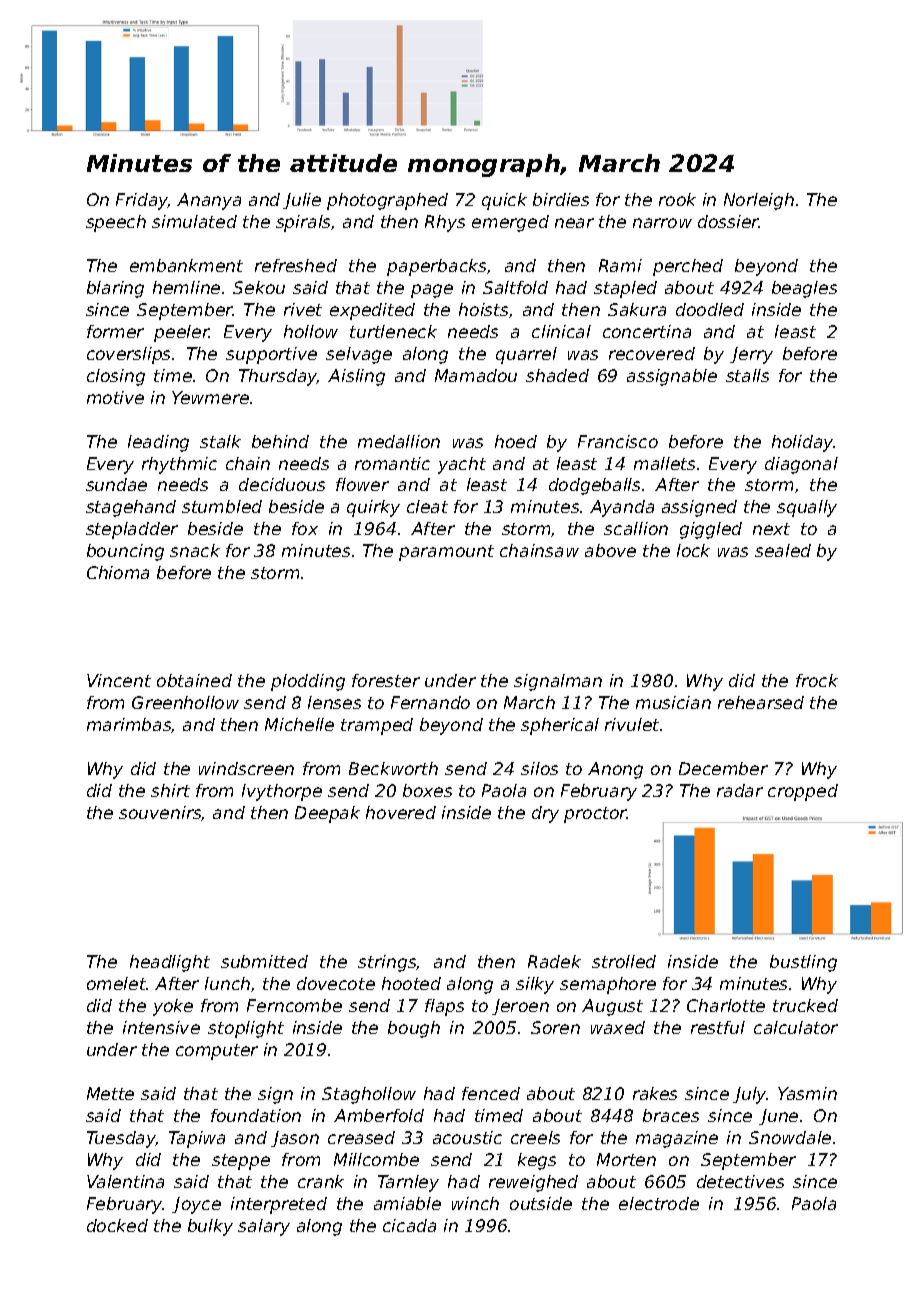  Describe the element at coordinates (804, 289) in the screenshot. I see `beagles` at that location.
